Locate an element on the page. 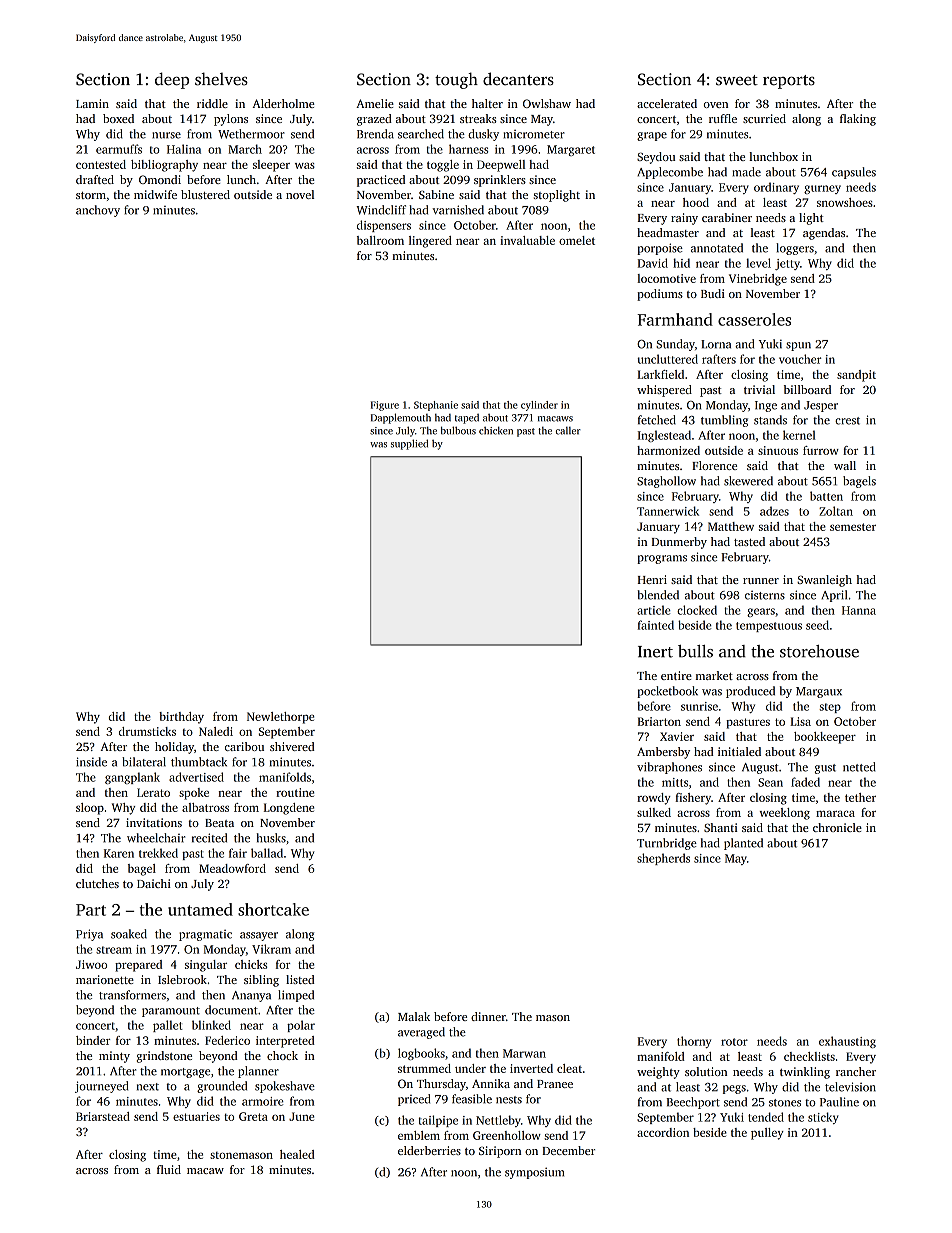 This document has width=952, height=1233. Newlethorpe is located at coordinates (280, 718).
